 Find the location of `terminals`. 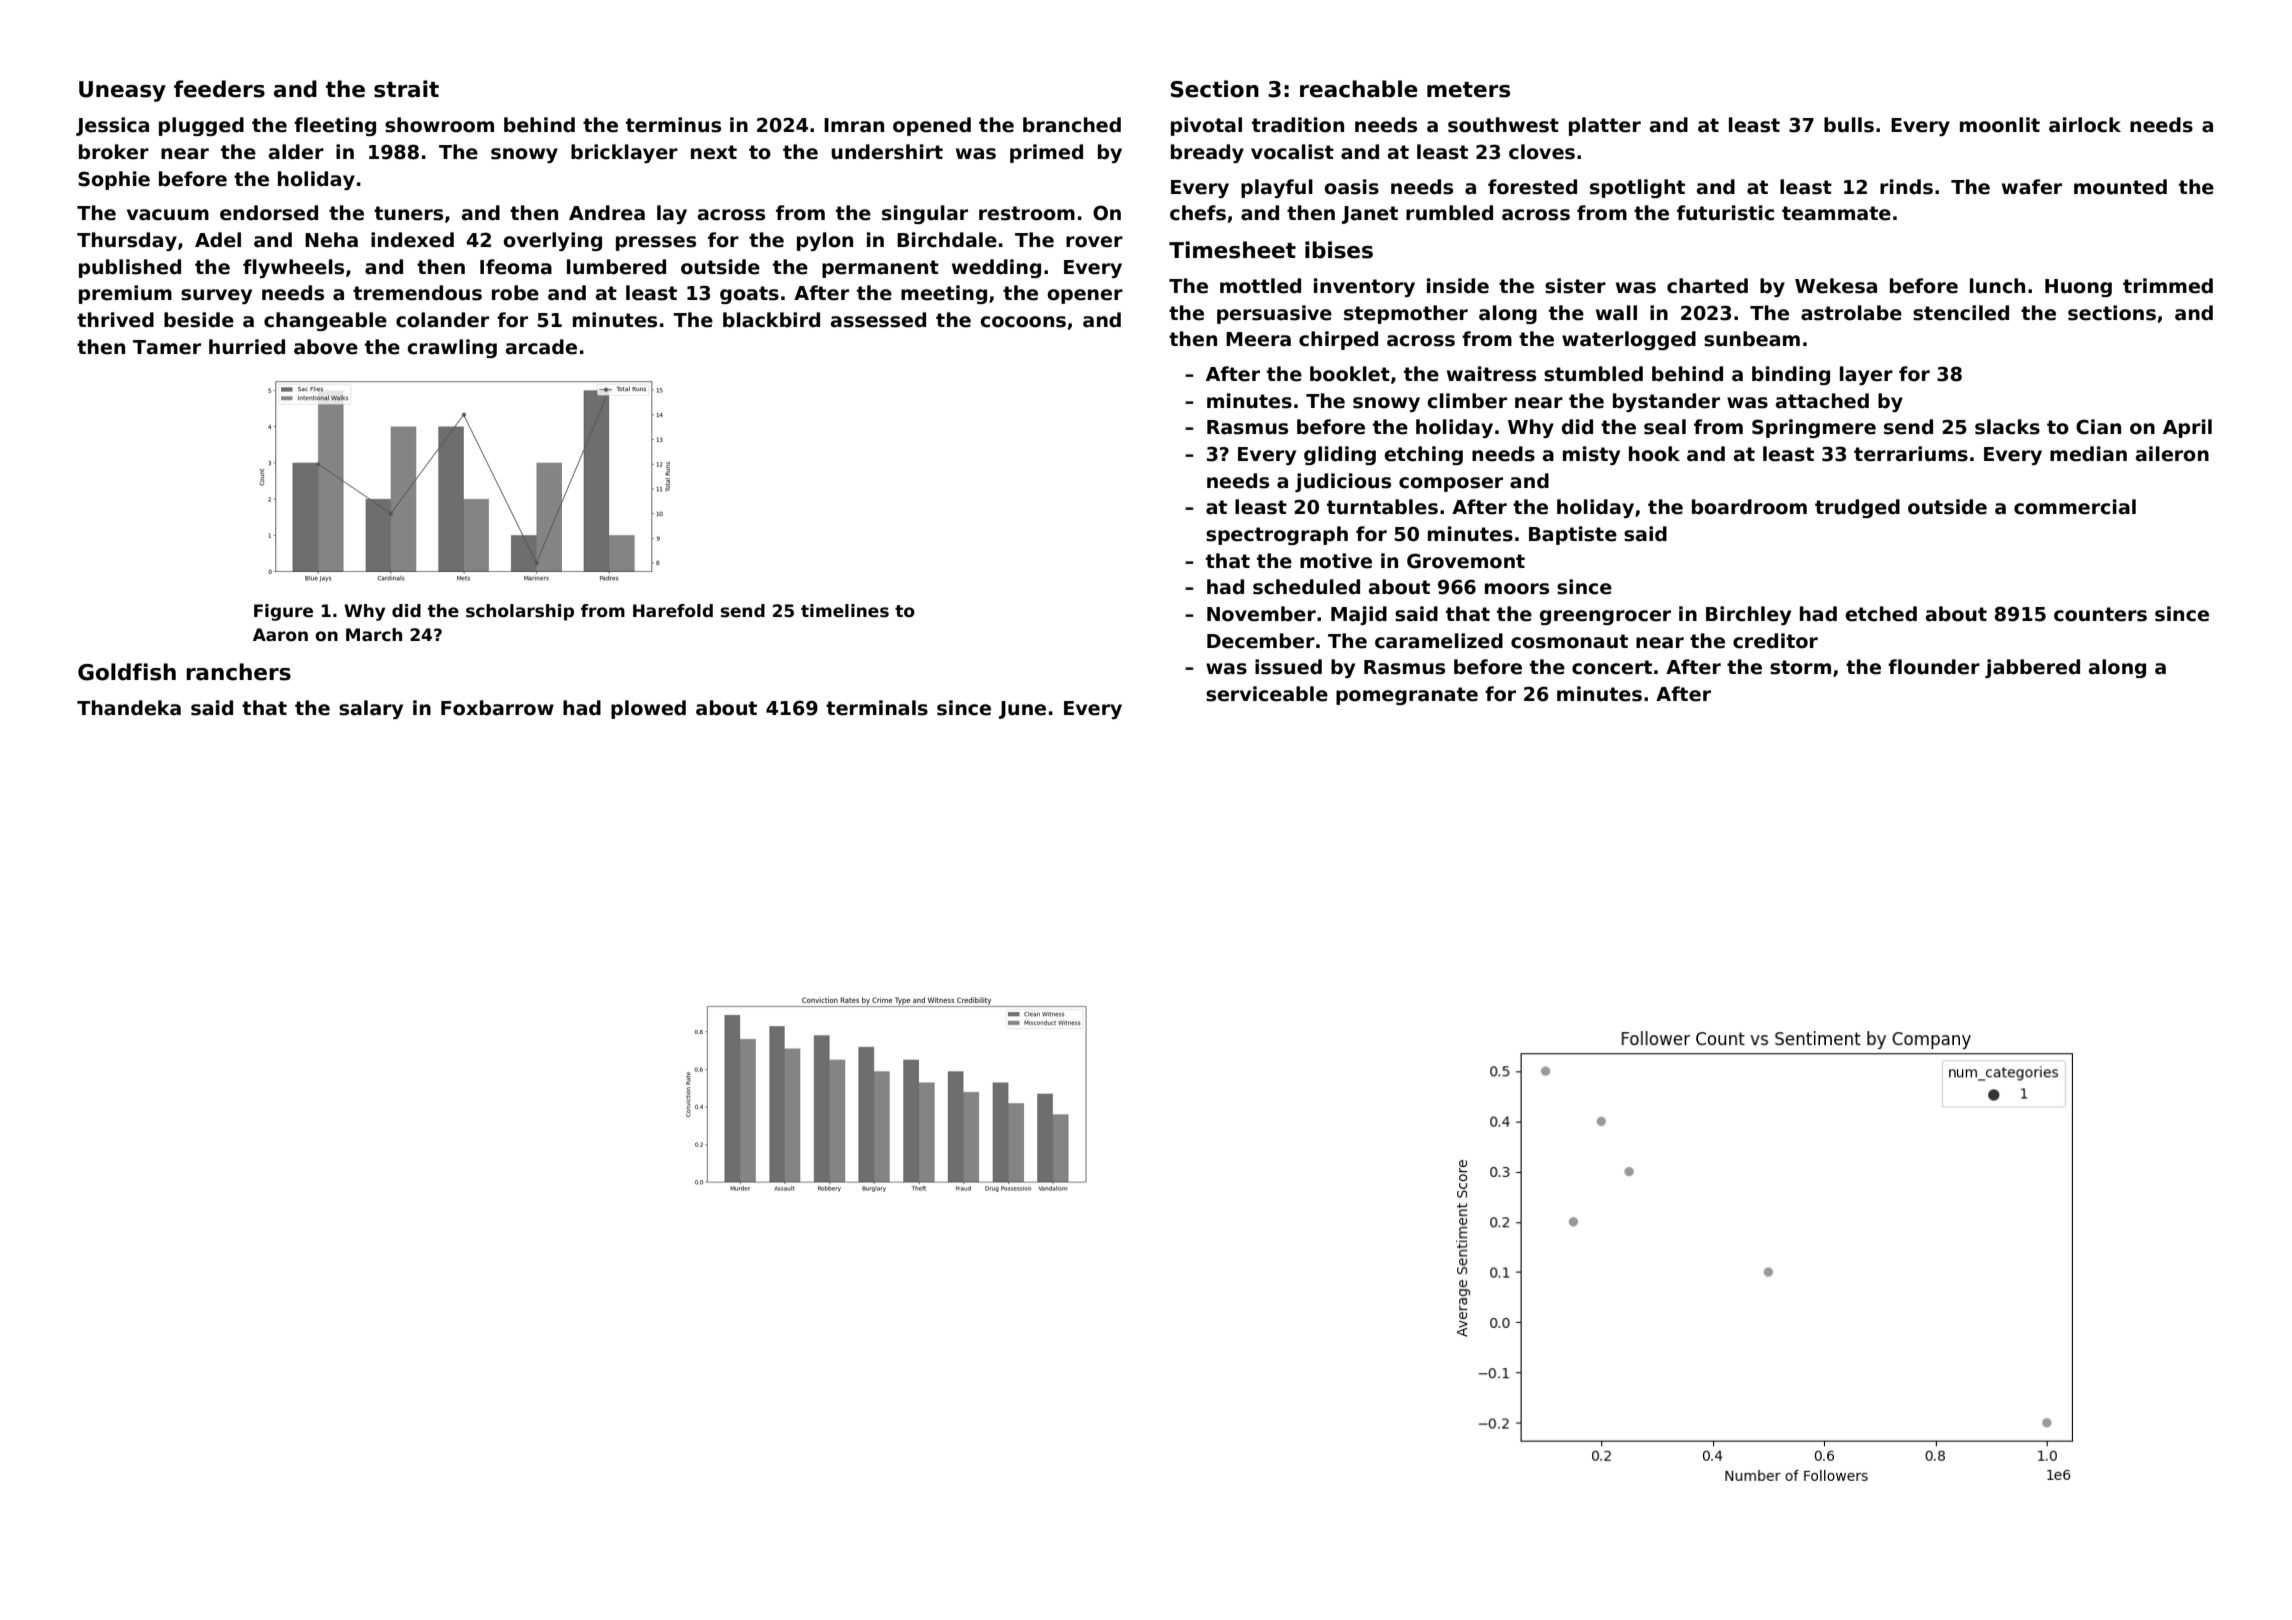

terminals is located at coordinates (877, 708).
